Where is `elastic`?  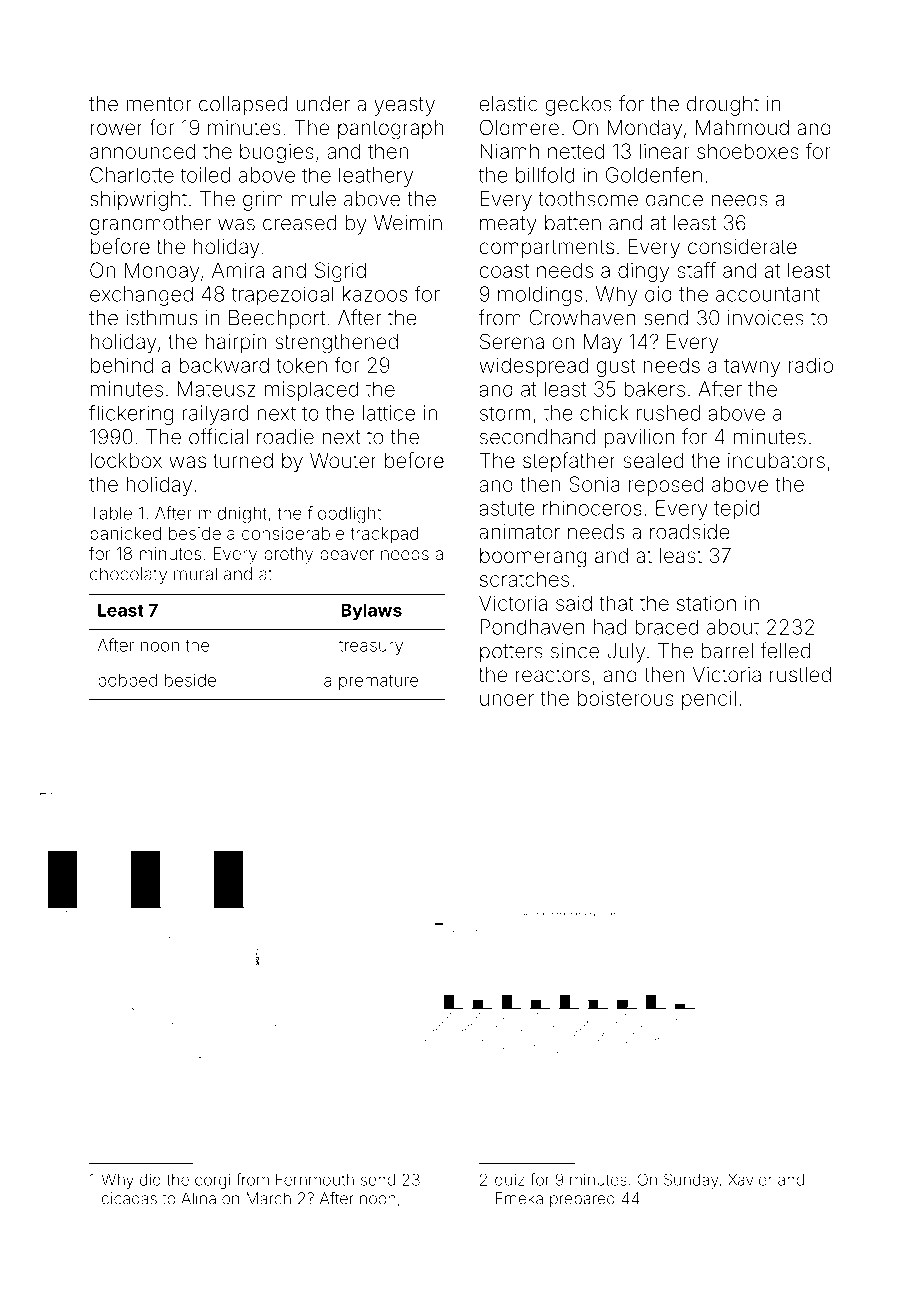 elastic is located at coordinates (508, 104).
